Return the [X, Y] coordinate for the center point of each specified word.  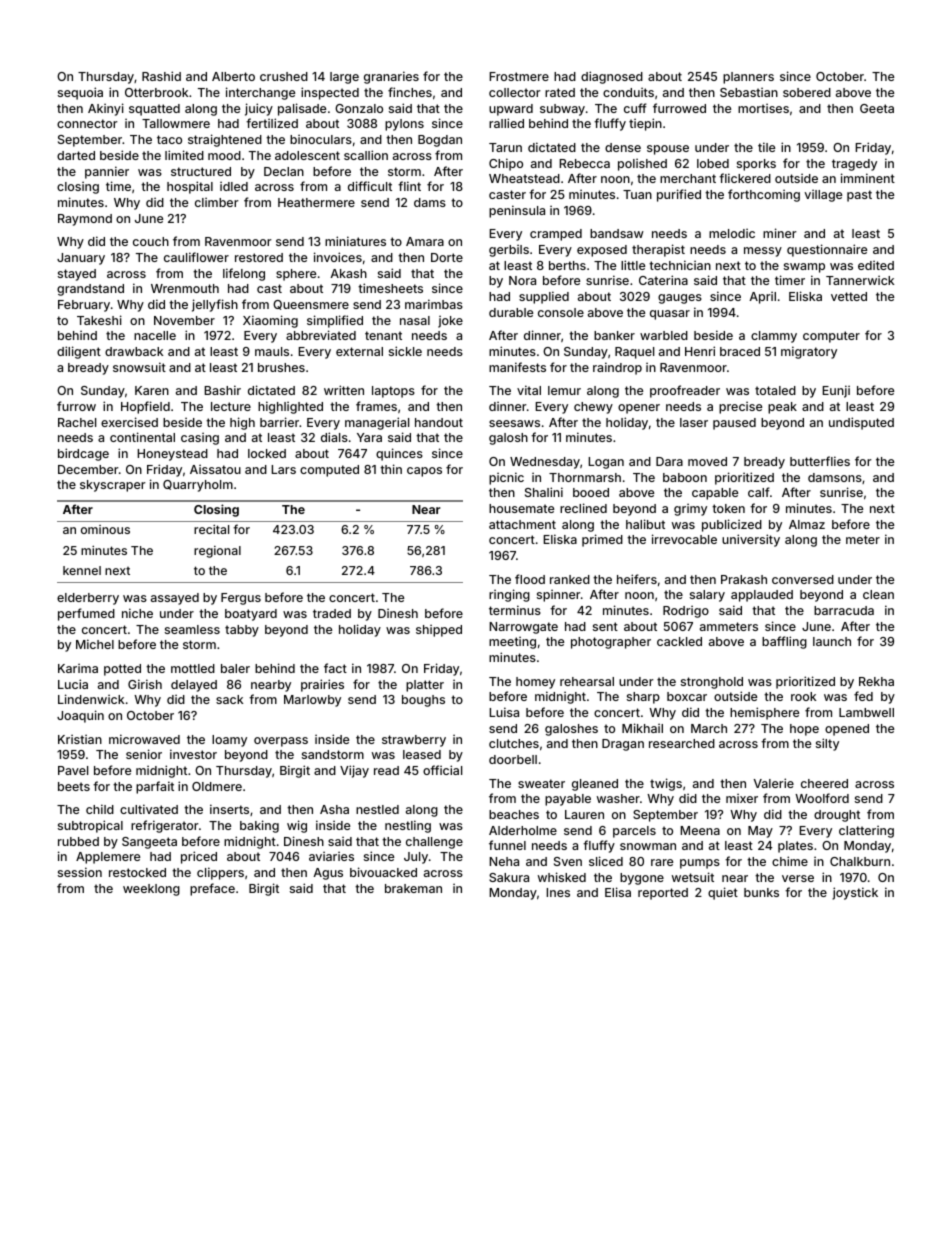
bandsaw [617, 233]
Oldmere [217, 786]
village [823, 196]
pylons [404, 125]
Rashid [161, 76]
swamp [804, 268]
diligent [79, 352]
